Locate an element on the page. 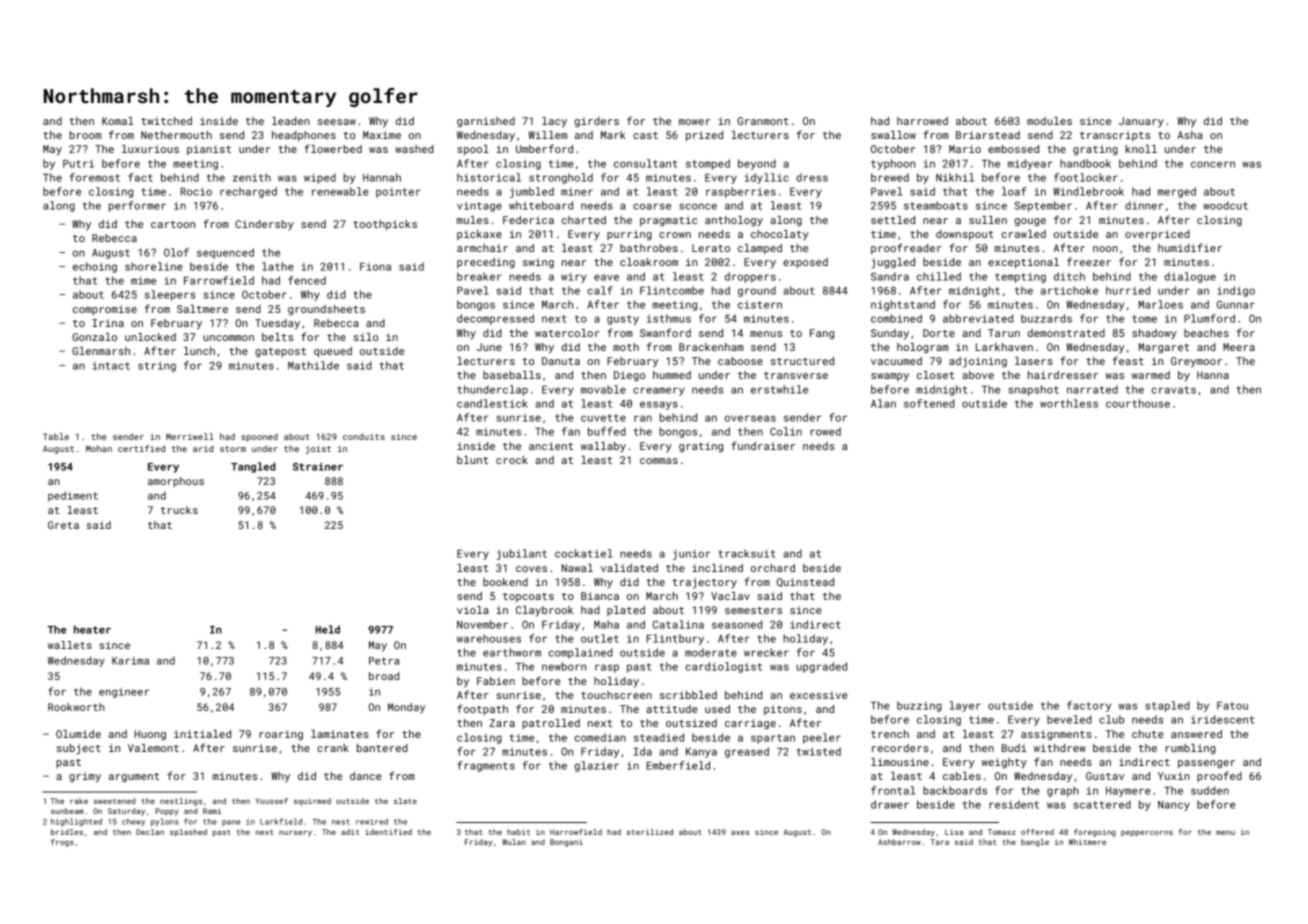  seesaw is located at coordinates (337, 122).
